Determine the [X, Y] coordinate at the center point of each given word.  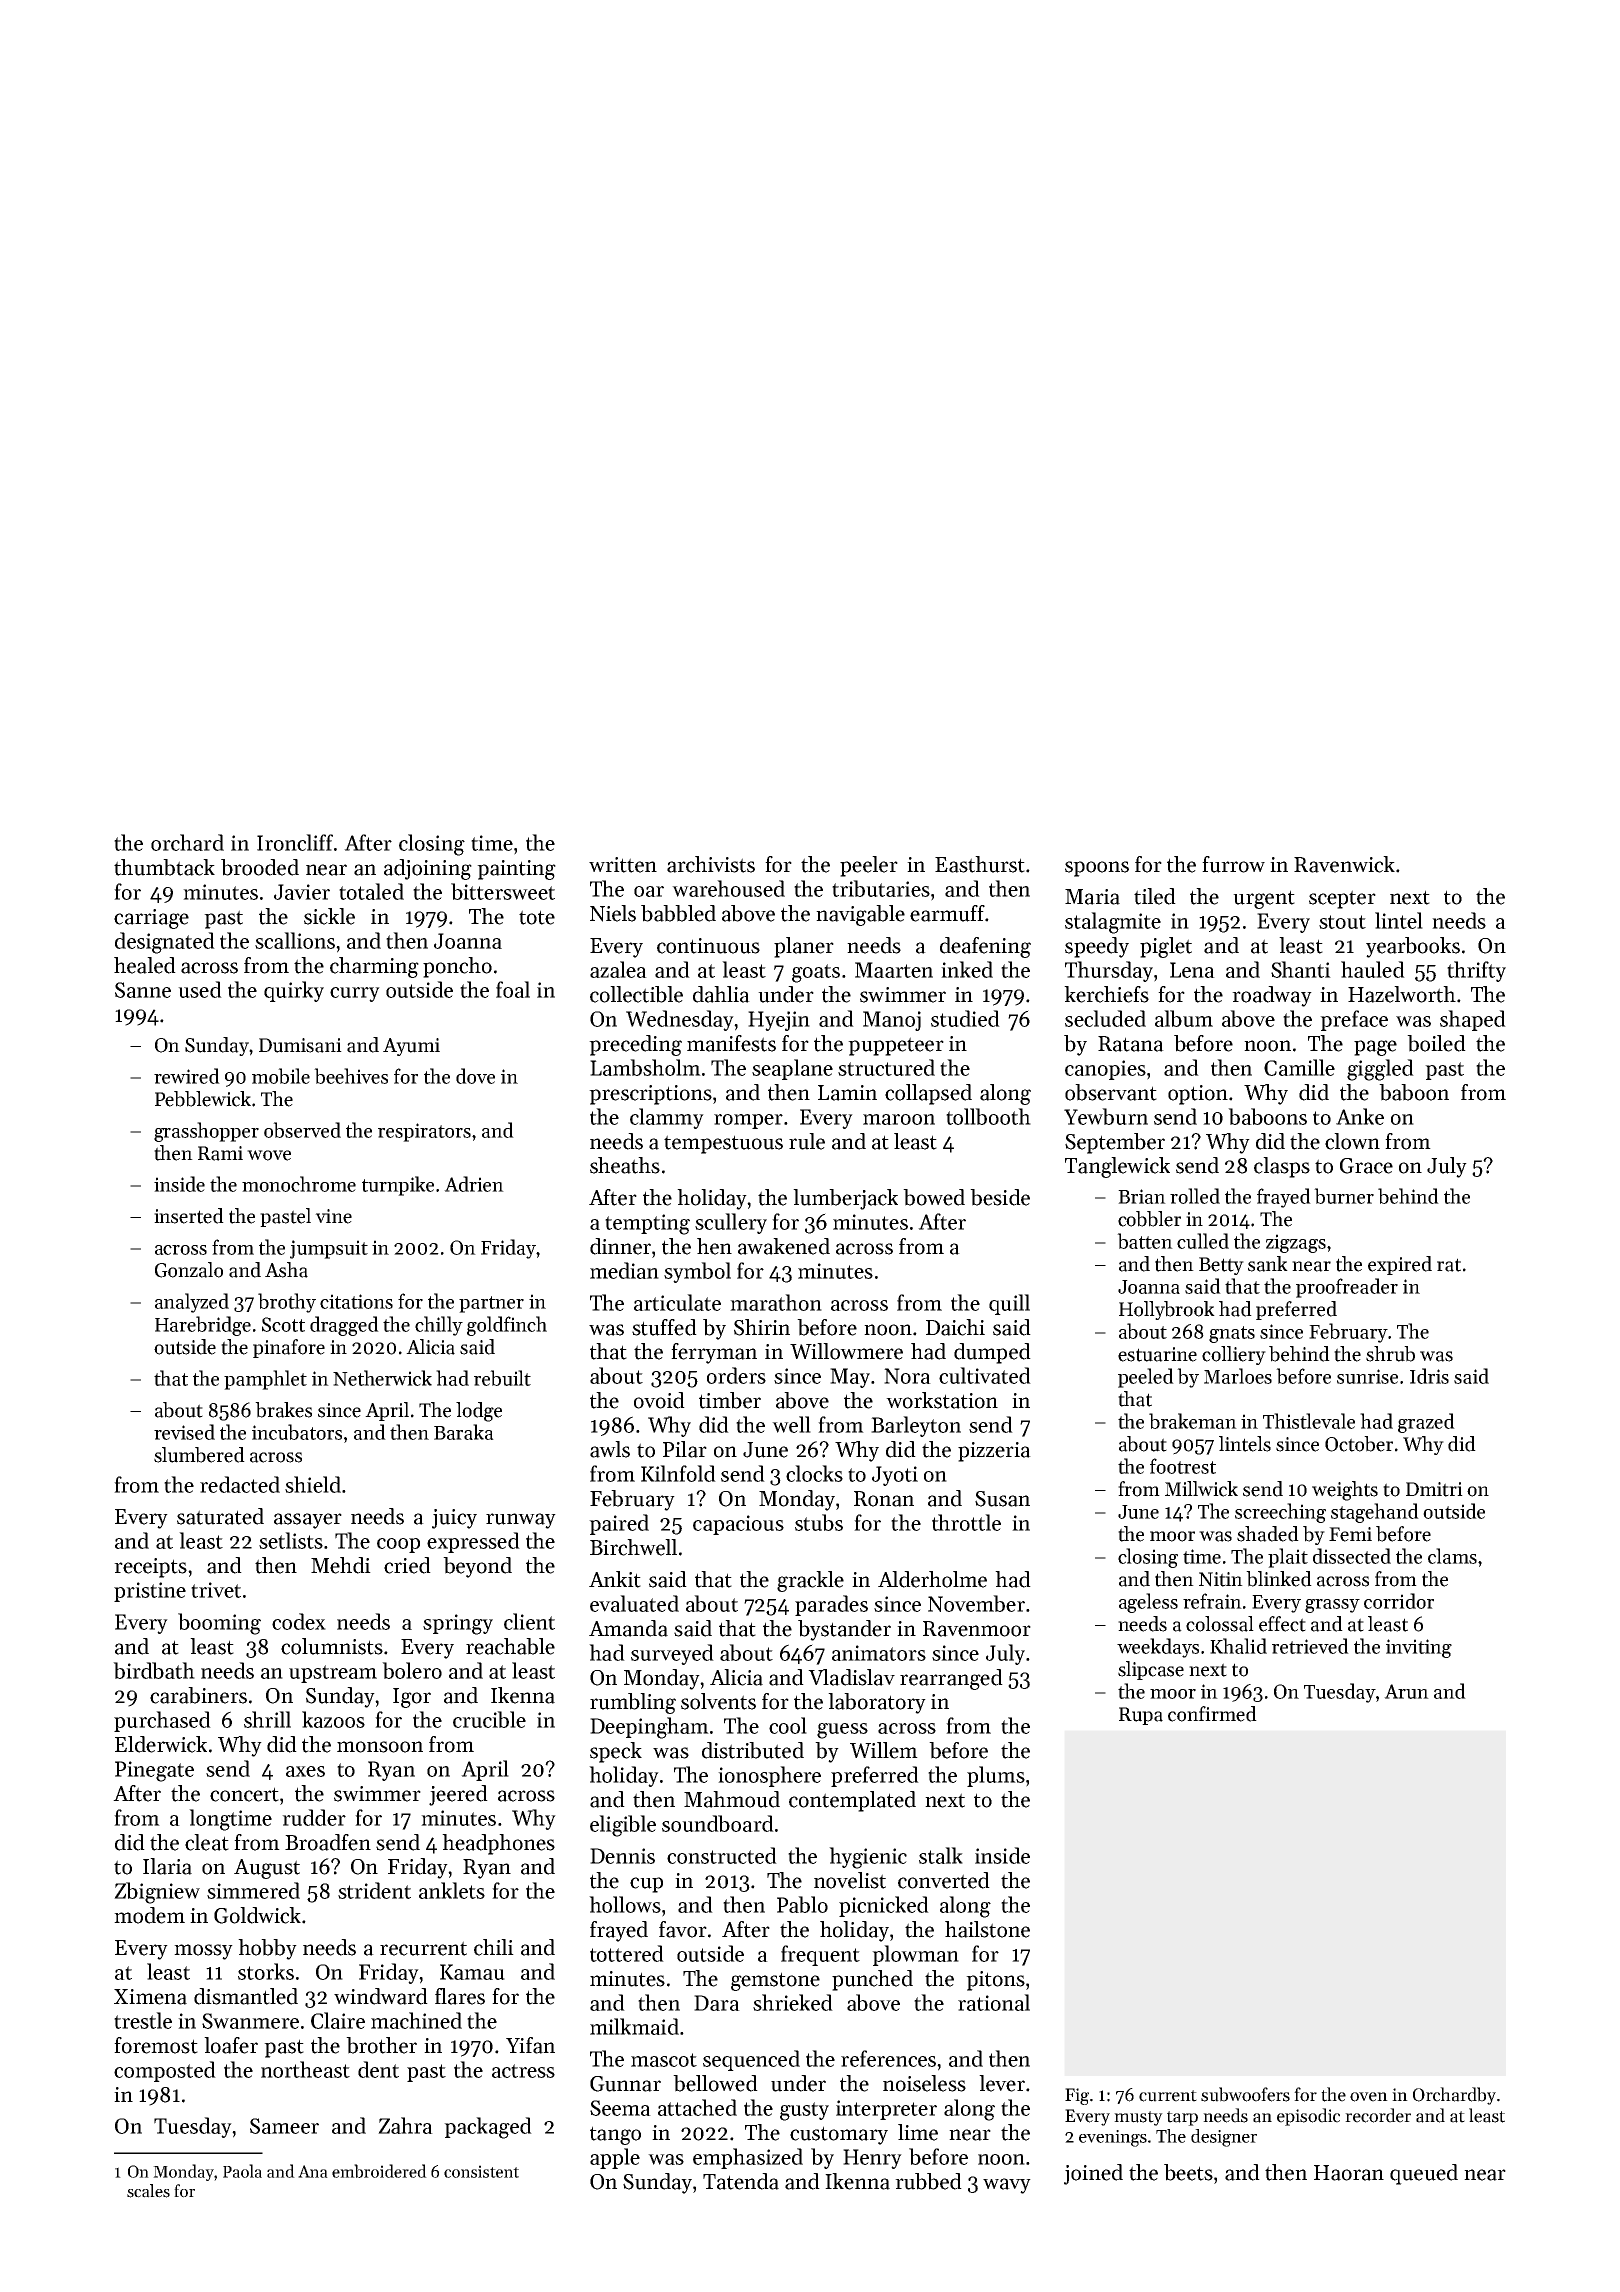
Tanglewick [1117, 1167]
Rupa [1141, 1716]
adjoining [428, 869]
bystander [844, 1630]
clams [1452, 1556]
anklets [452, 1890]
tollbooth [988, 1116]
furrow [1233, 864]
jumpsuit [329, 1249]
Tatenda [741, 2181]
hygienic [868, 1858]
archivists [711, 864]
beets [1188, 2172]
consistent [481, 2171]
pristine [150, 1592]
